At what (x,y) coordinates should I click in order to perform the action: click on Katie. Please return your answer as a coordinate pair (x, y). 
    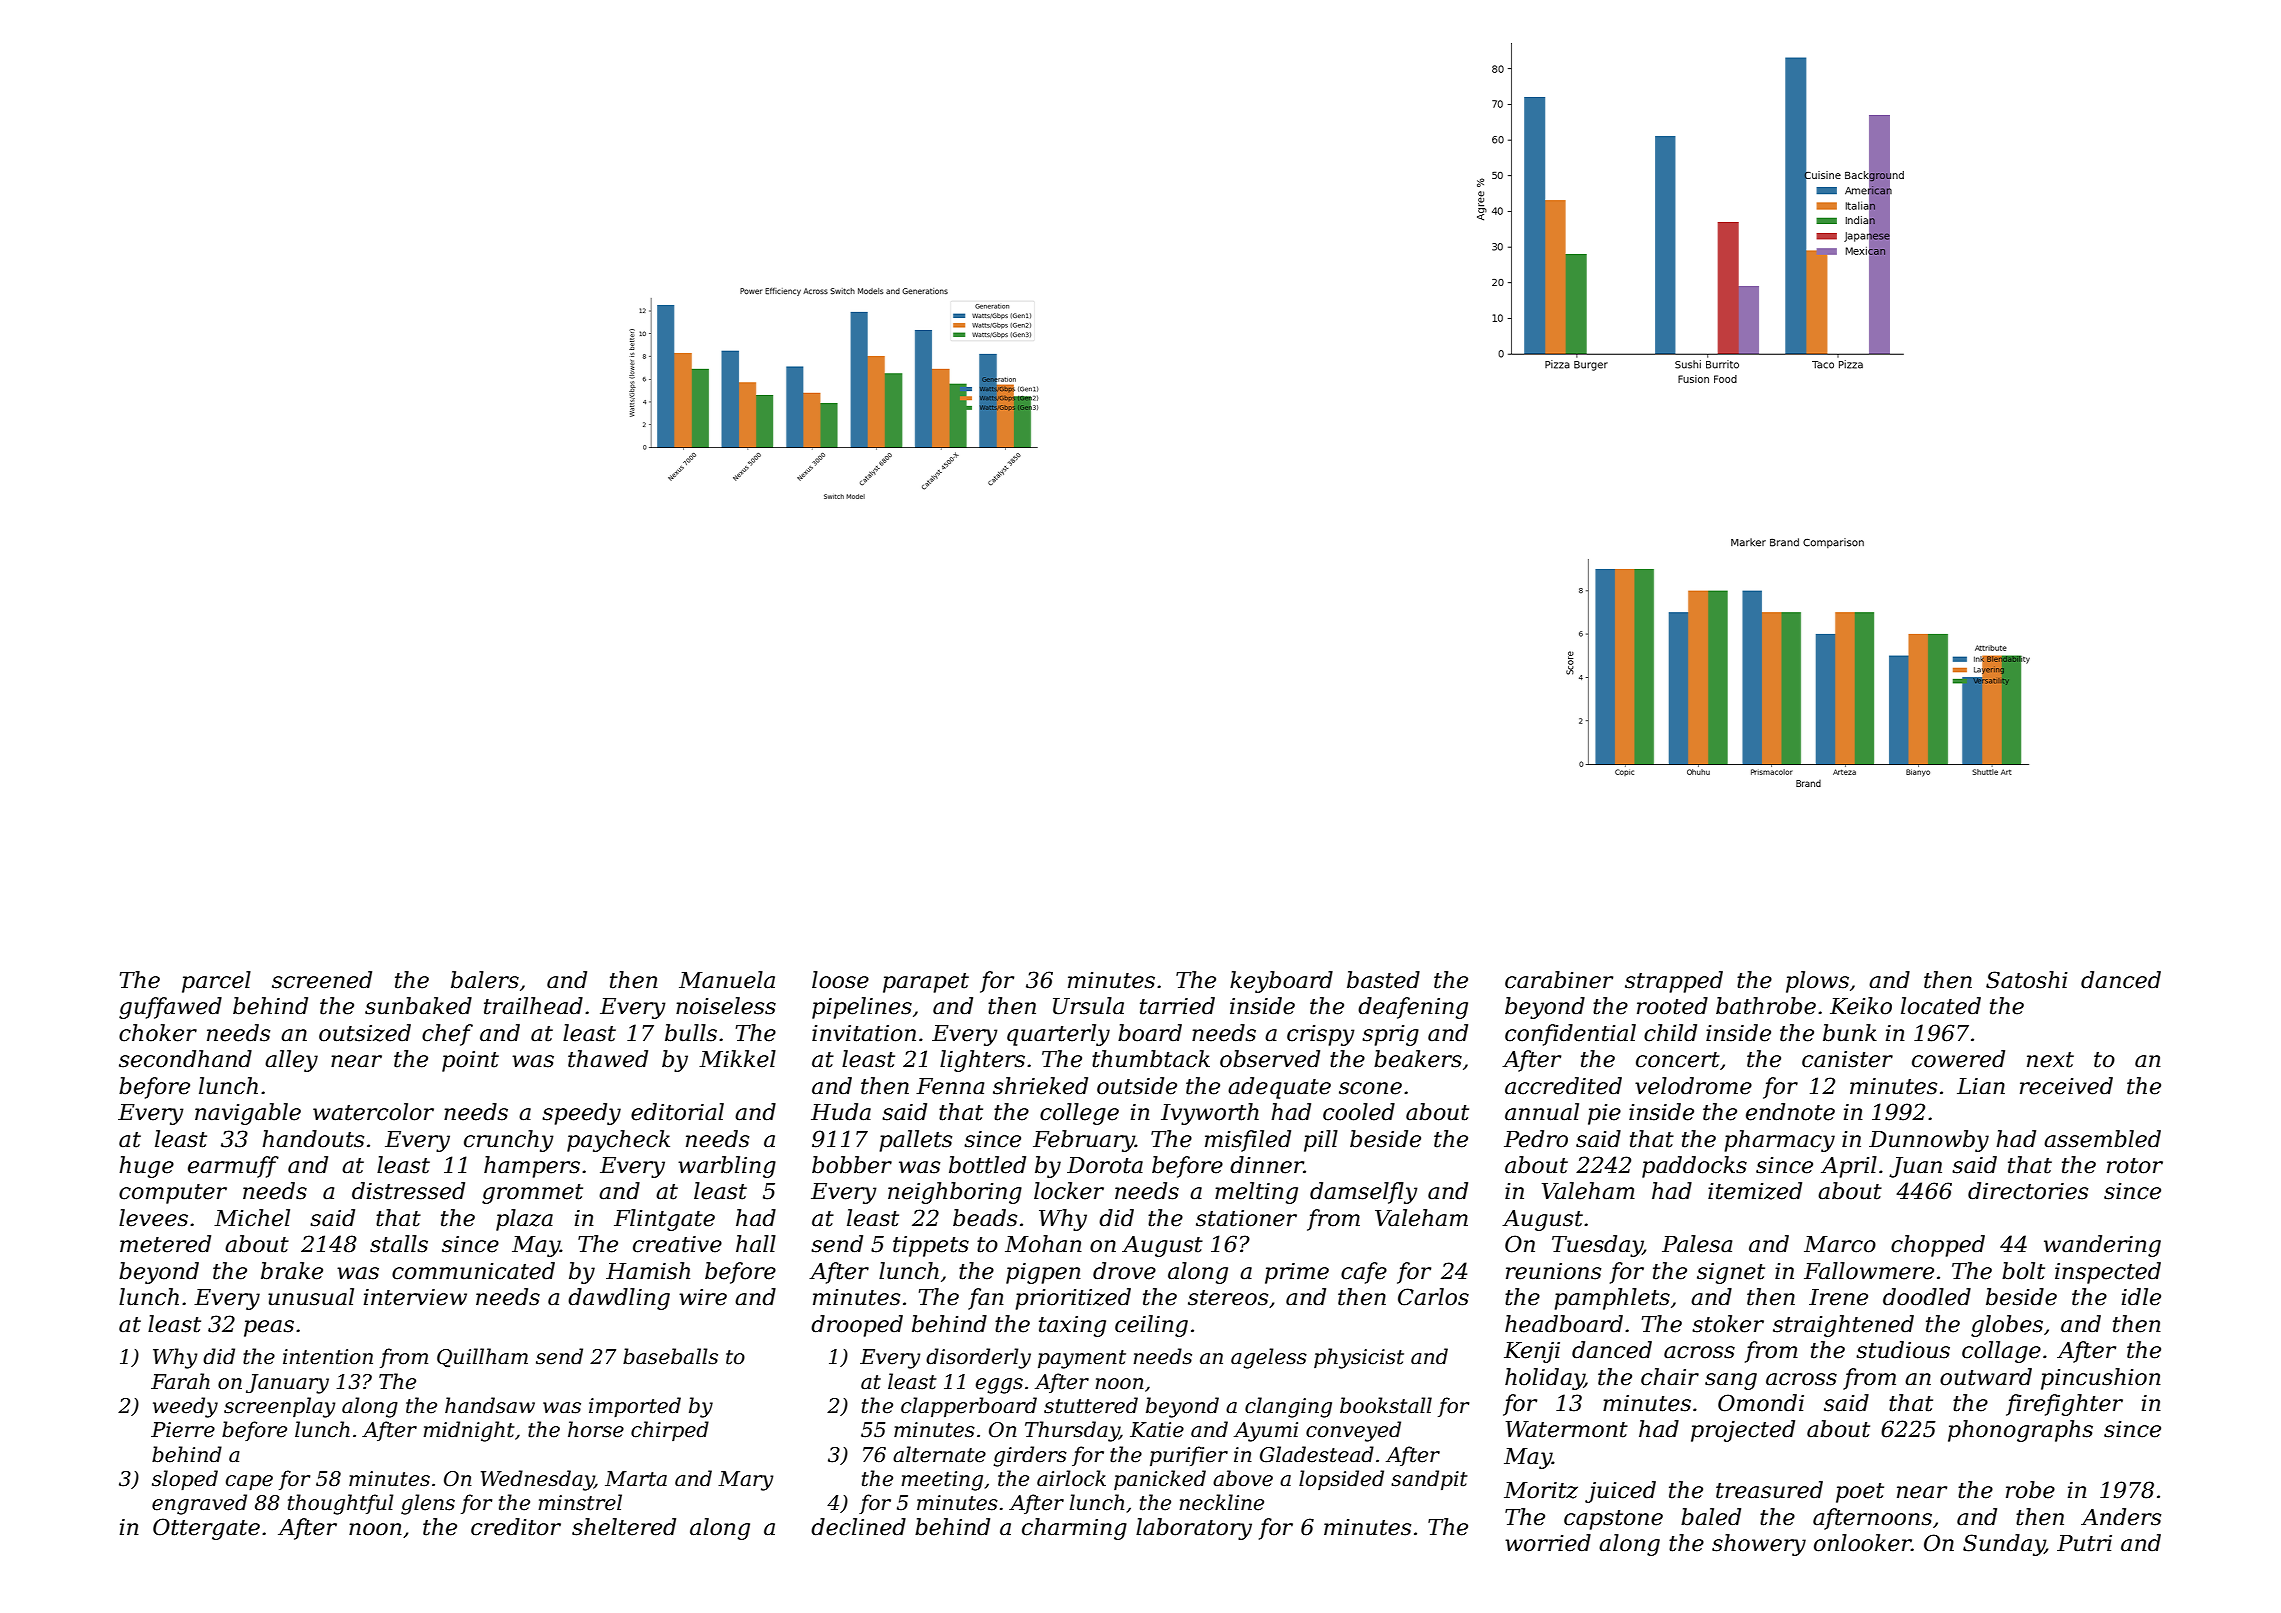
    Looking at the image, I should click on (1157, 1430).
